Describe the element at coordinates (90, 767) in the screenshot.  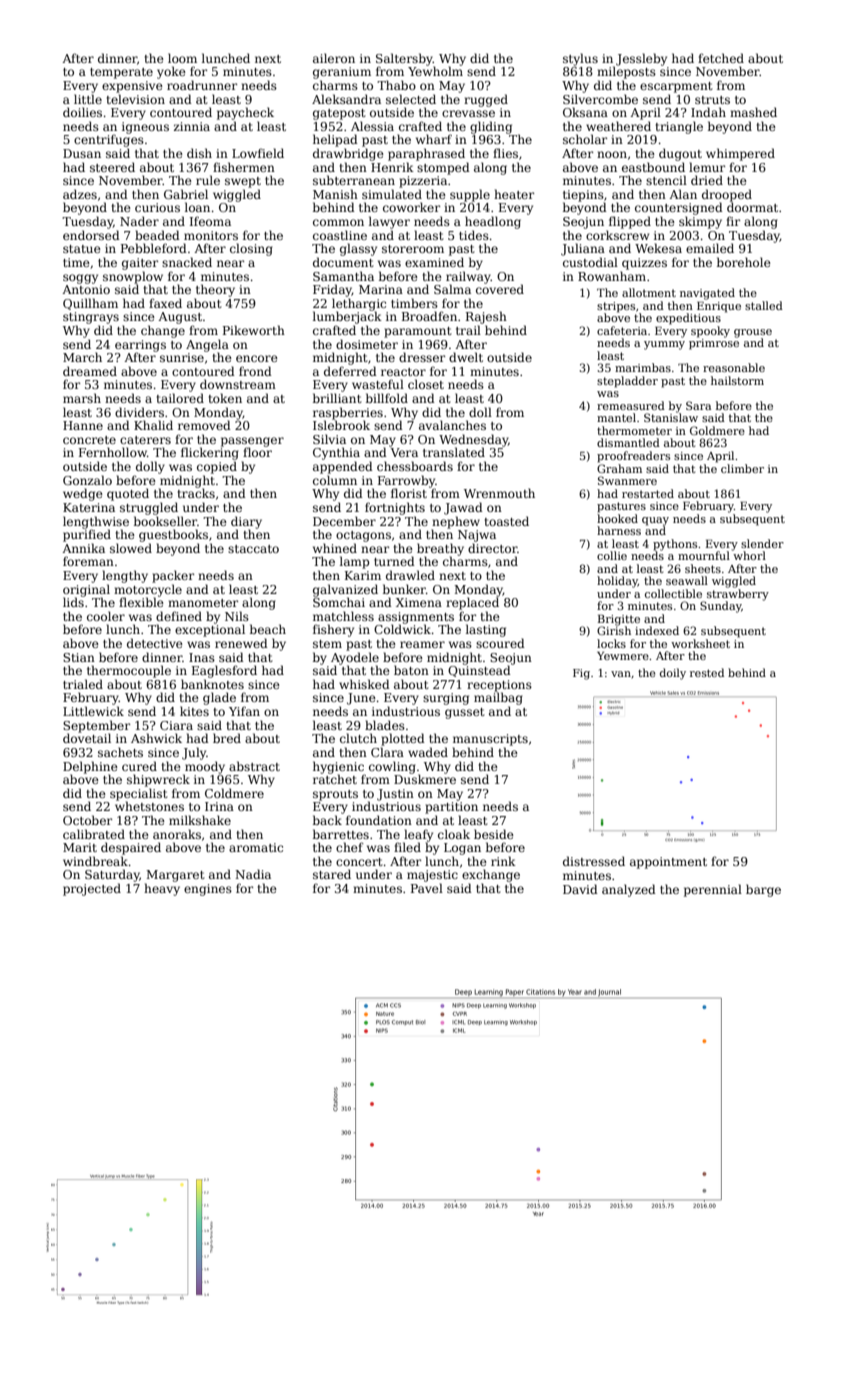
I see `Delphine` at that location.
